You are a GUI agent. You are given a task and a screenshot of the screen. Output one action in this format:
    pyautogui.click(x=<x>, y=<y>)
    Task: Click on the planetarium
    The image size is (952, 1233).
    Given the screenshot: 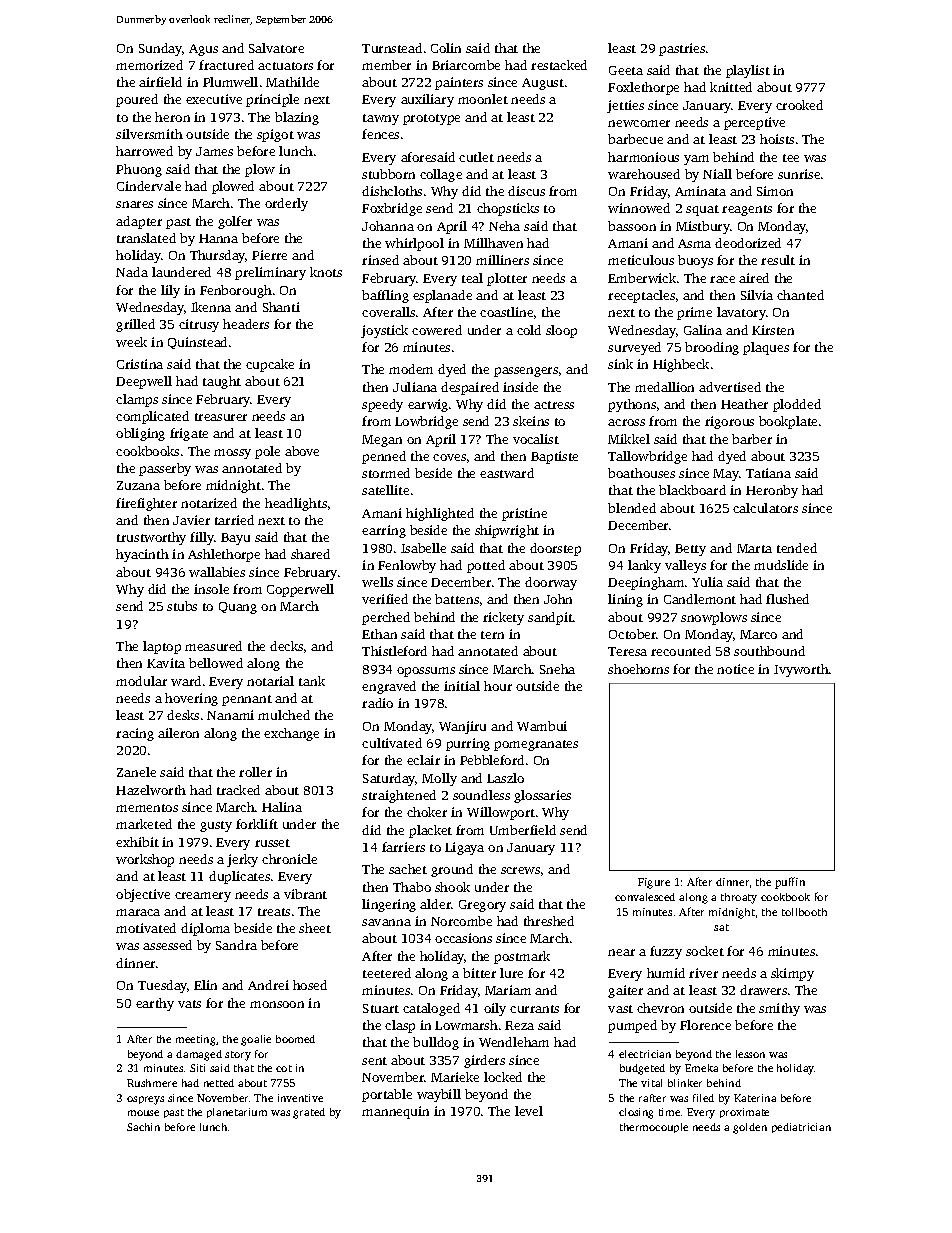 What is the action you would take?
    pyautogui.click(x=237, y=1113)
